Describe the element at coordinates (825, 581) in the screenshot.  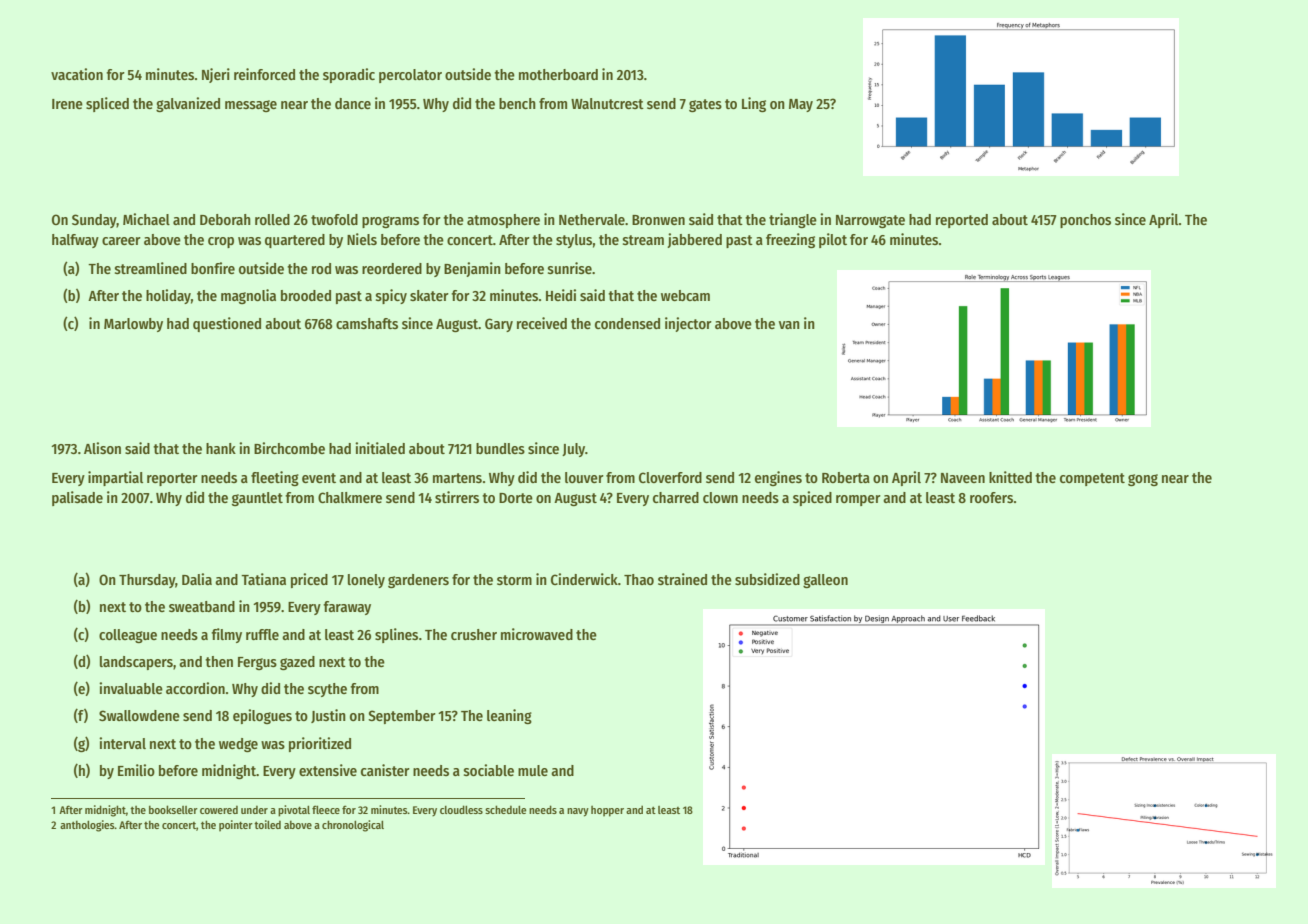
I see `galleon` at that location.
